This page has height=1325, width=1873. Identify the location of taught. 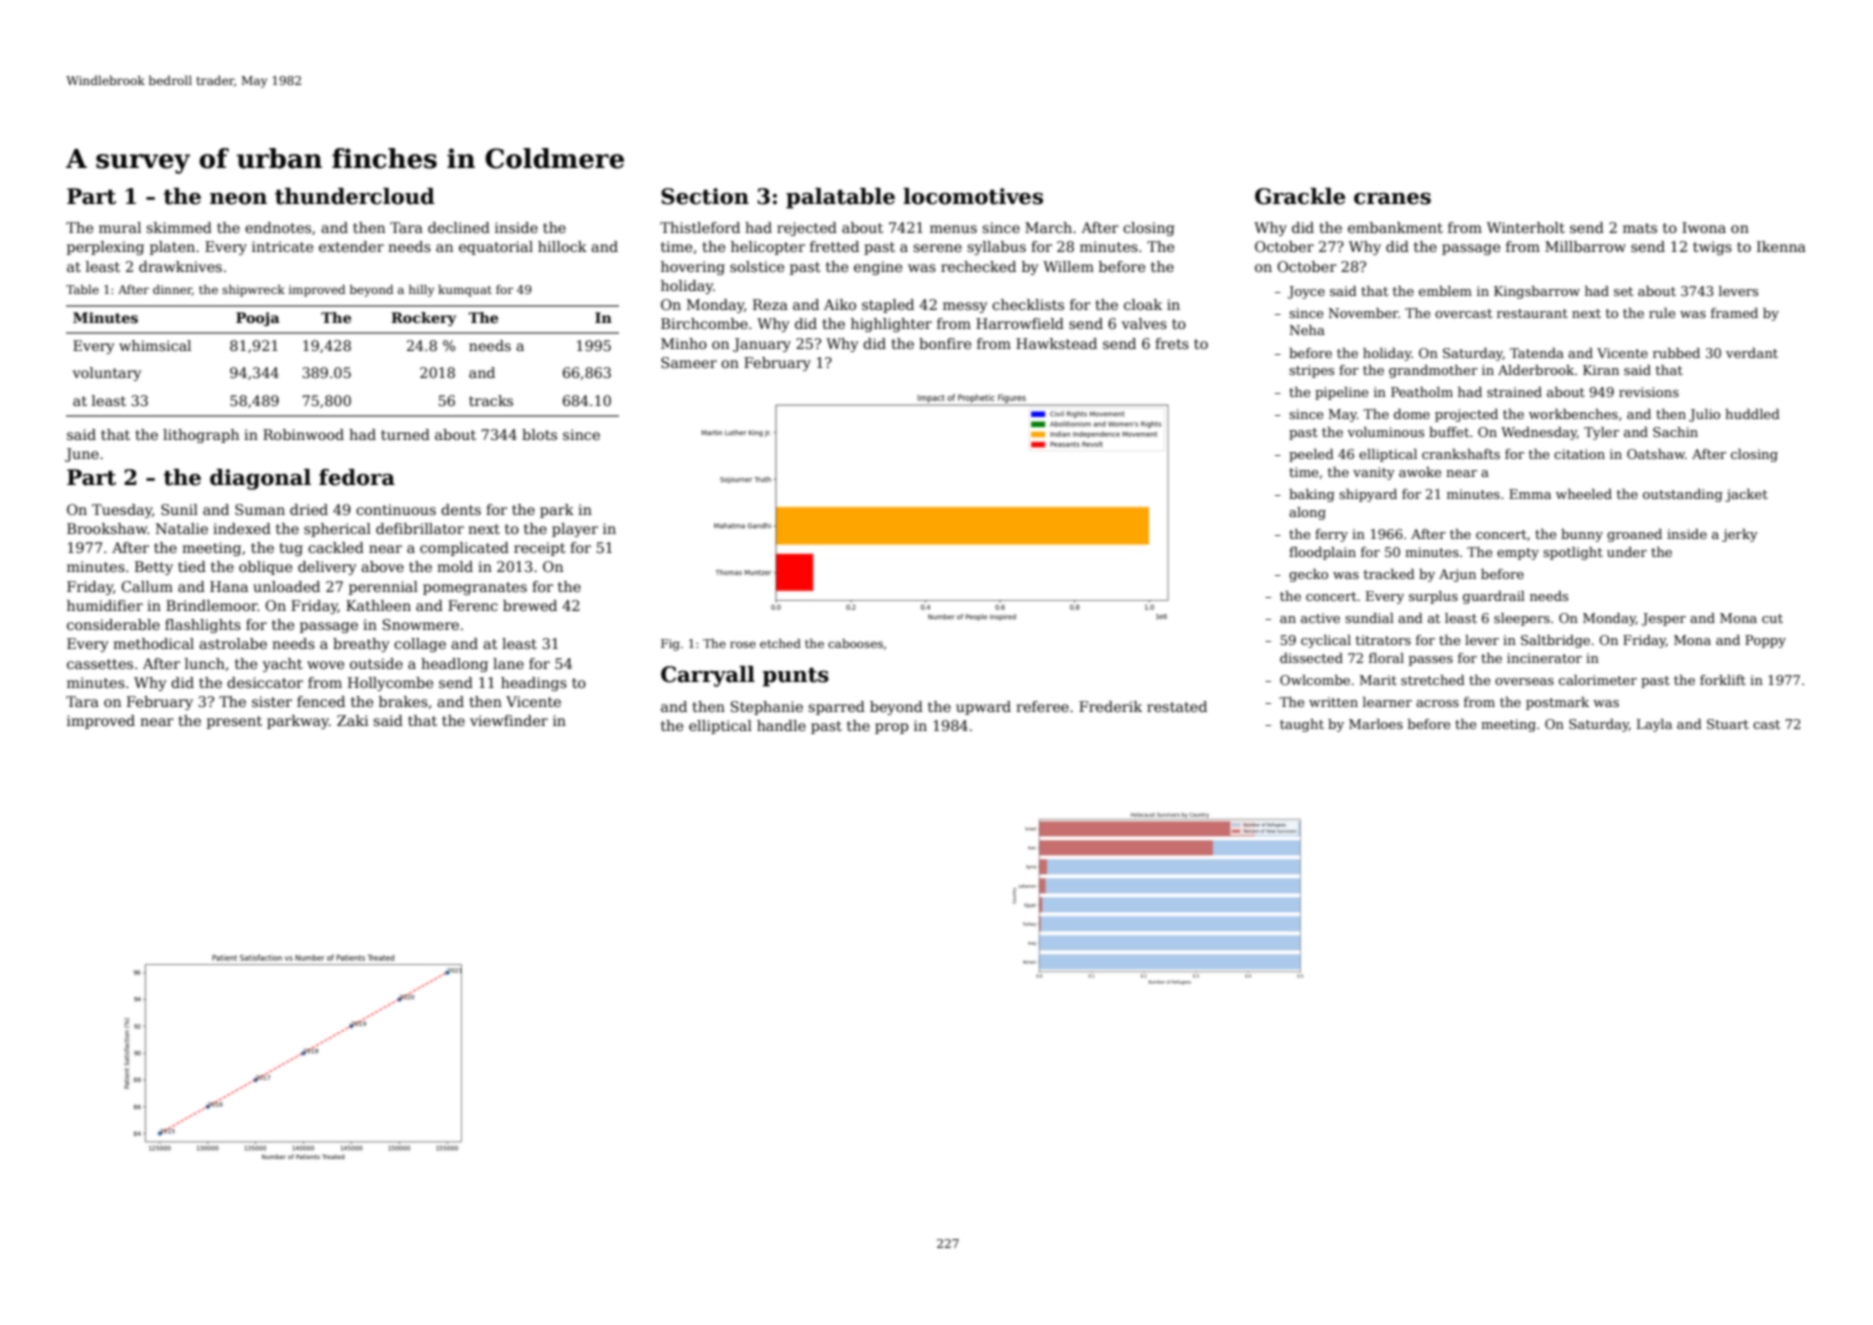
(1302, 725).
